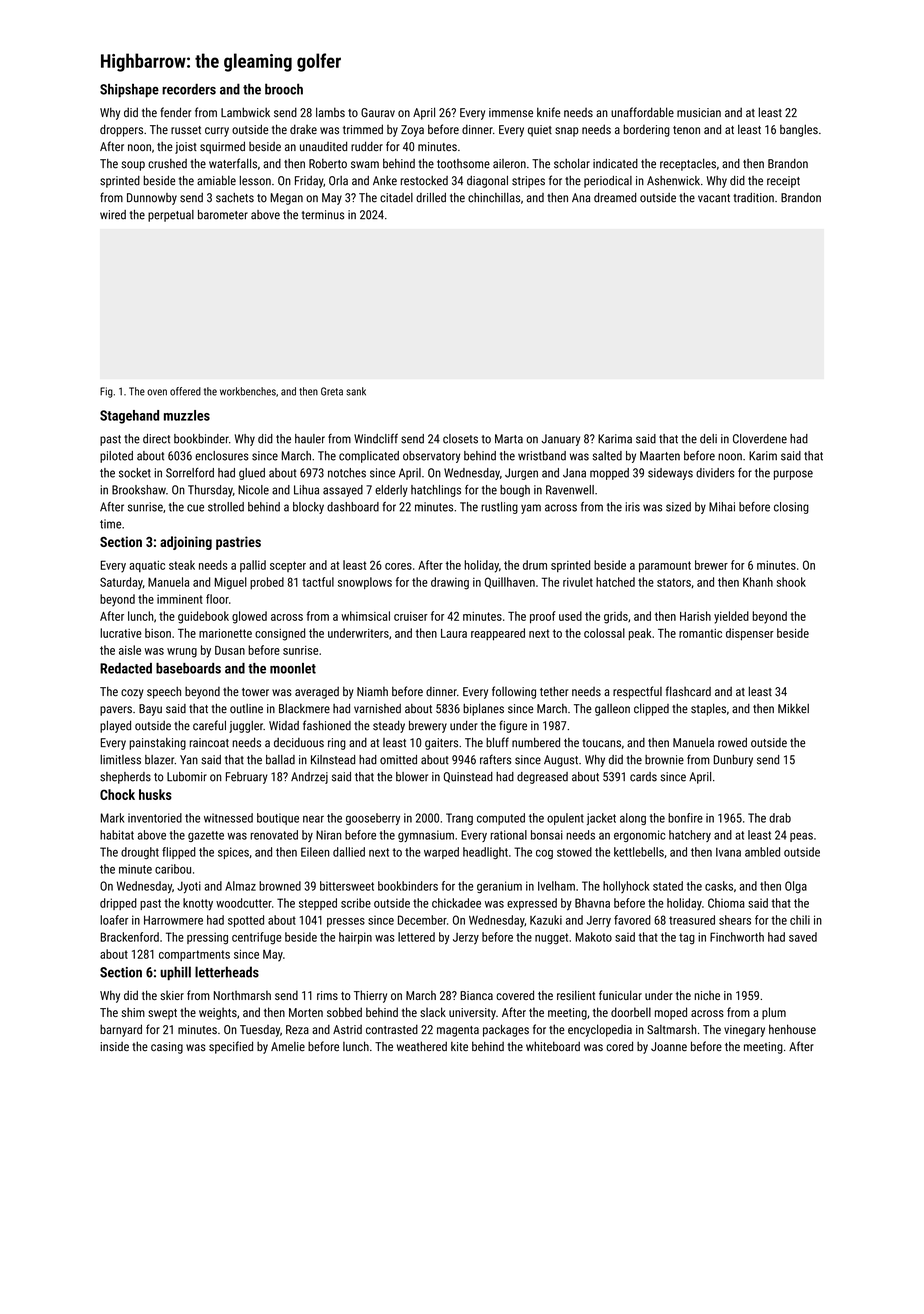 The width and height of the screenshot is (924, 1314). Describe the element at coordinates (309, 182) in the screenshot. I see `Friday` at that location.
